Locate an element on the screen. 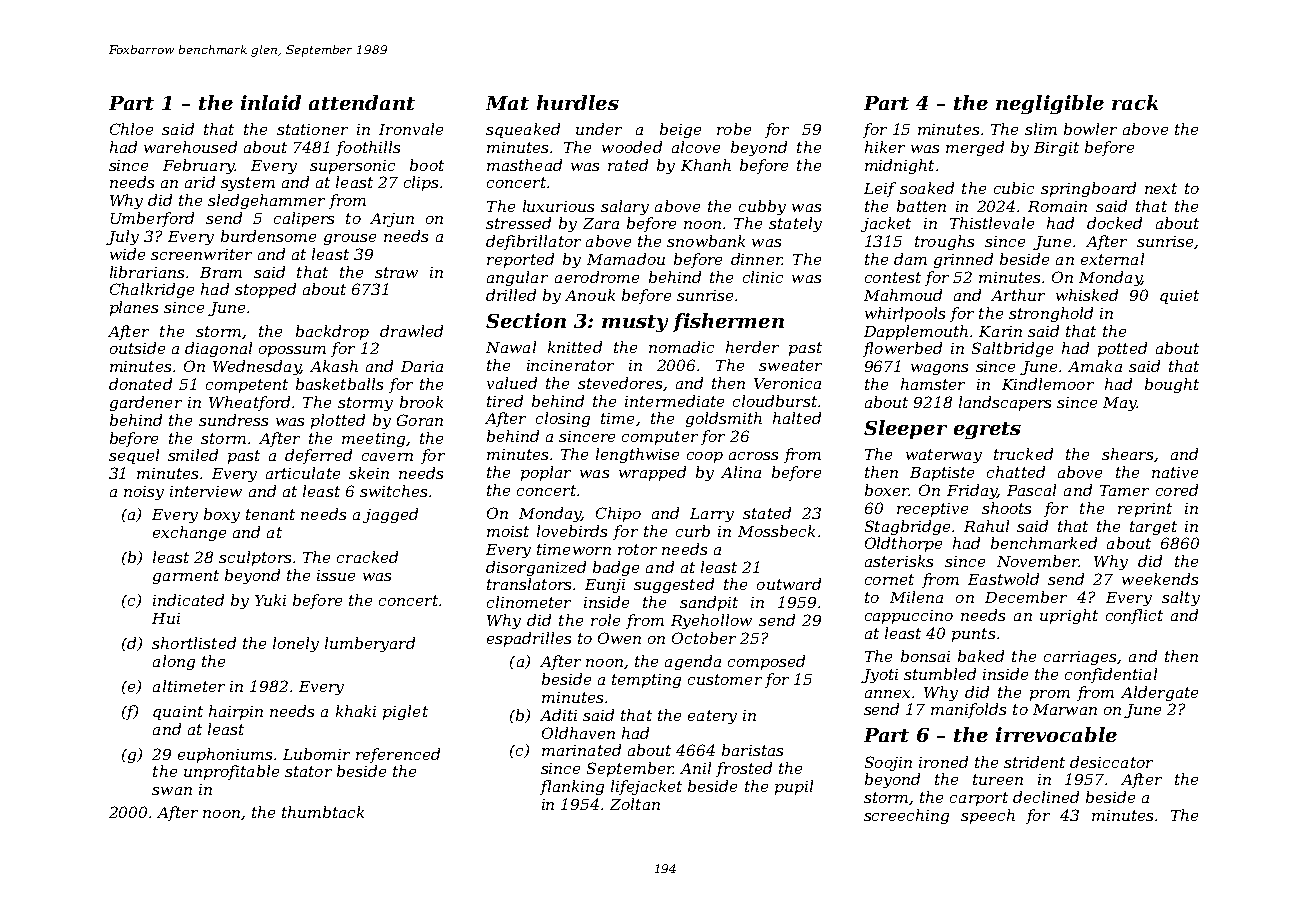  outside is located at coordinates (137, 348).
